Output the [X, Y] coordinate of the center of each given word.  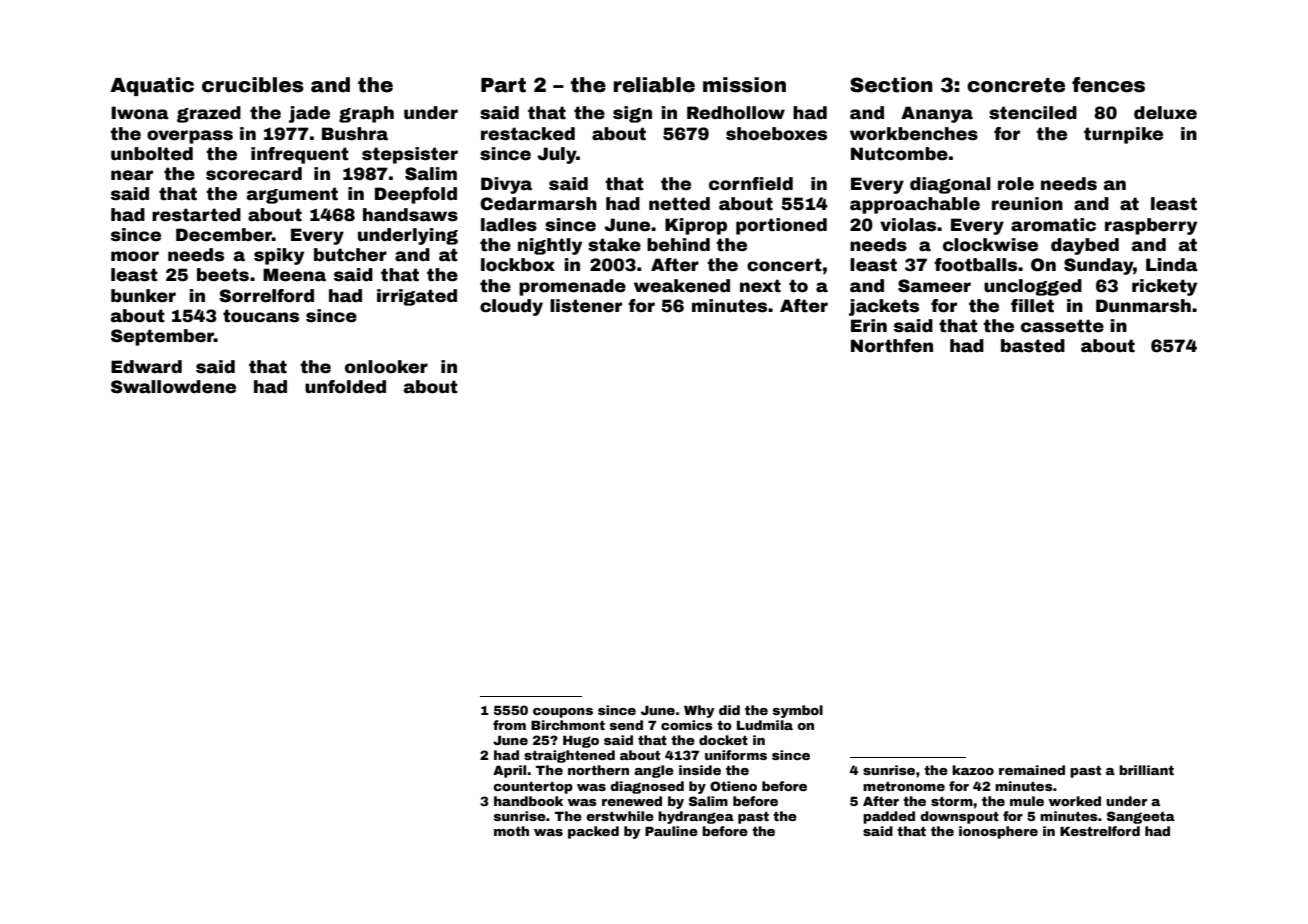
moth [511, 831]
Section [891, 85]
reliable [654, 85]
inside [700, 770]
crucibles [253, 85]
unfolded [345, 387]
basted [1033, 346]
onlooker [386, 367]
